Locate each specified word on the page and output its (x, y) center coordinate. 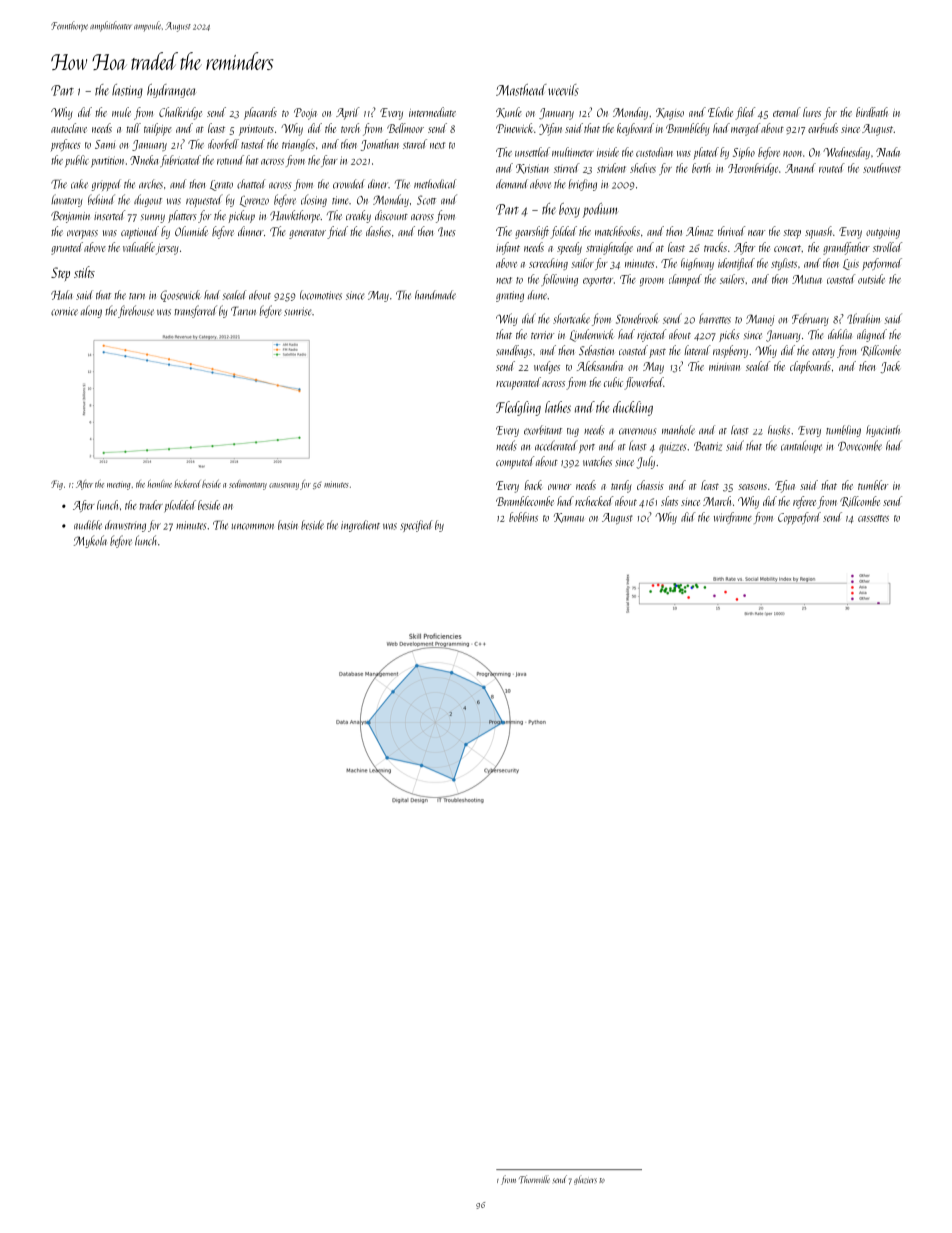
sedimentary (248, 485)
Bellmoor (405, 128)
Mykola (90, 541)
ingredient (360, 526)
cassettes (873, 518)
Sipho (744, 153)
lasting (127, 91)
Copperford (799, 518)
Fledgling (518, 408)
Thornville (534, 1179)
